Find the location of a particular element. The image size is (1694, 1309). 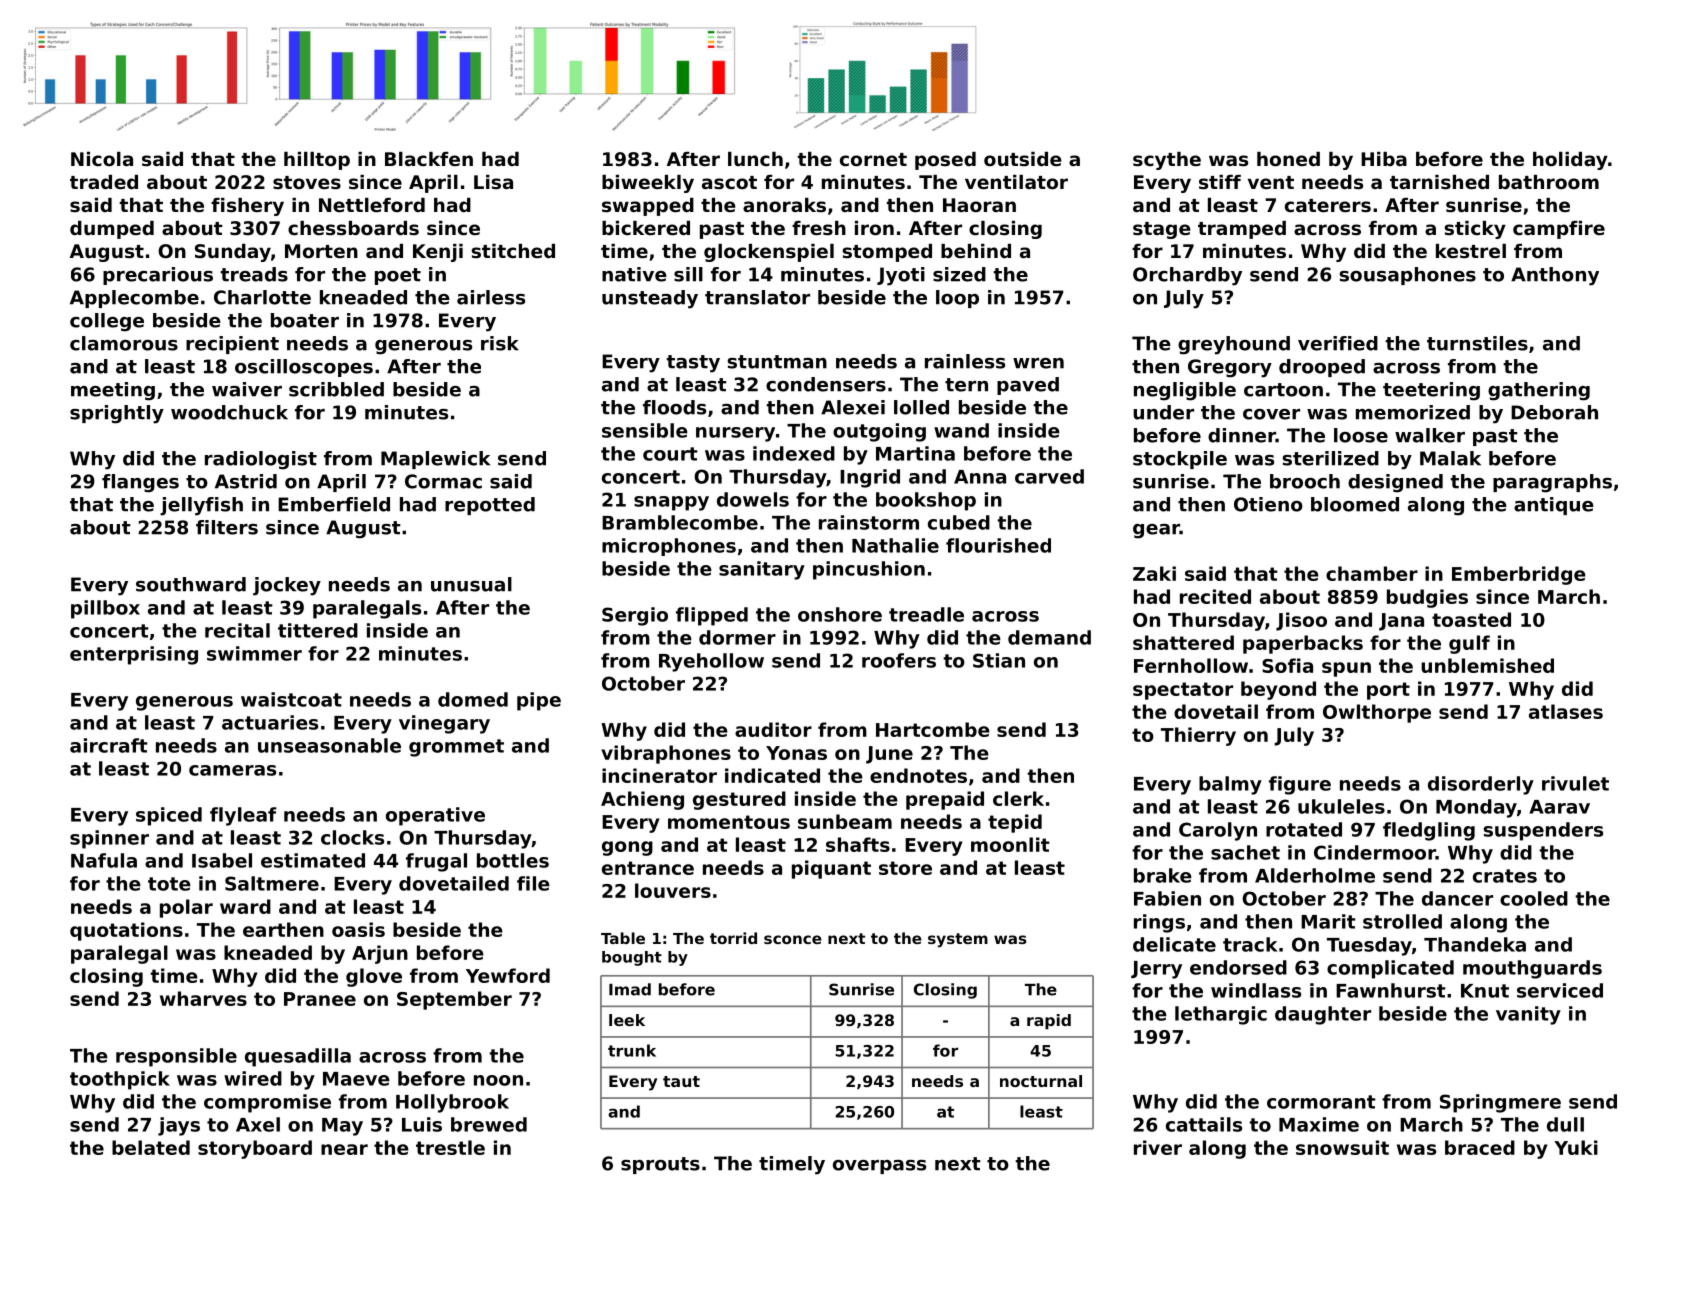

holiday is located at coordinates (1570, 161).
